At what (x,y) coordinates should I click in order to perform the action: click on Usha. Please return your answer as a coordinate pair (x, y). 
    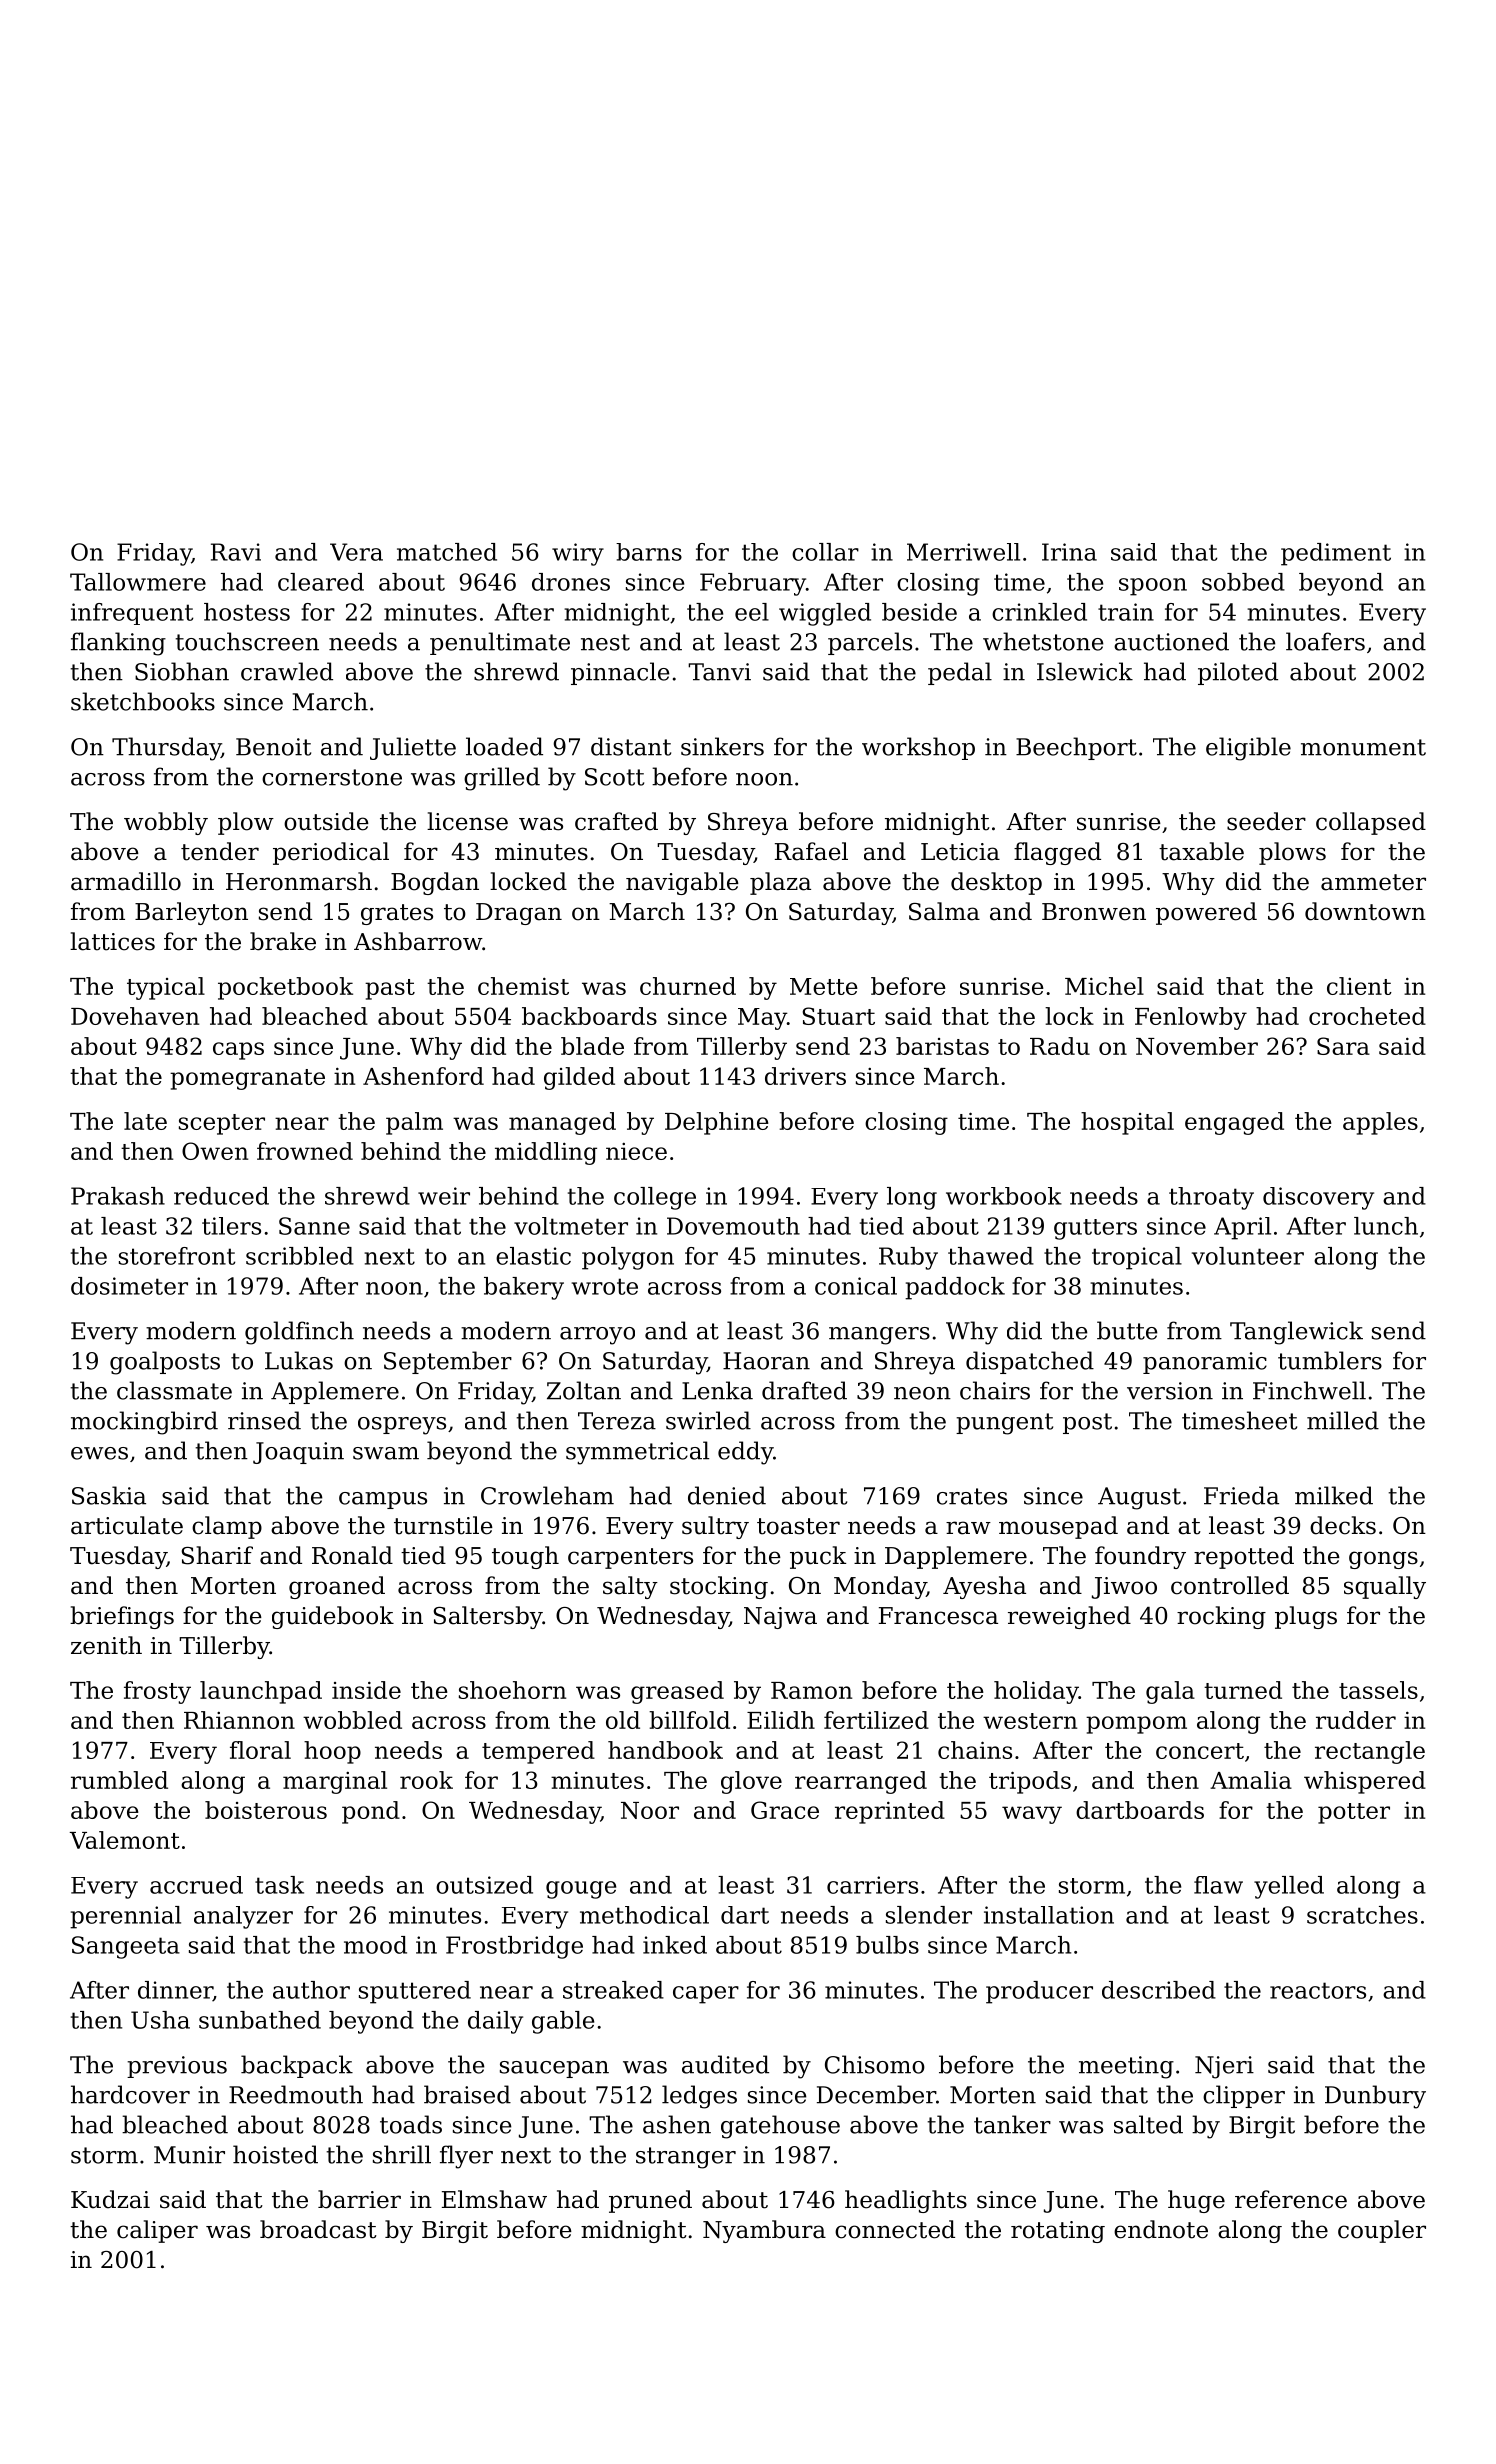
    Looking at the image, I should click on (160, 2020).
